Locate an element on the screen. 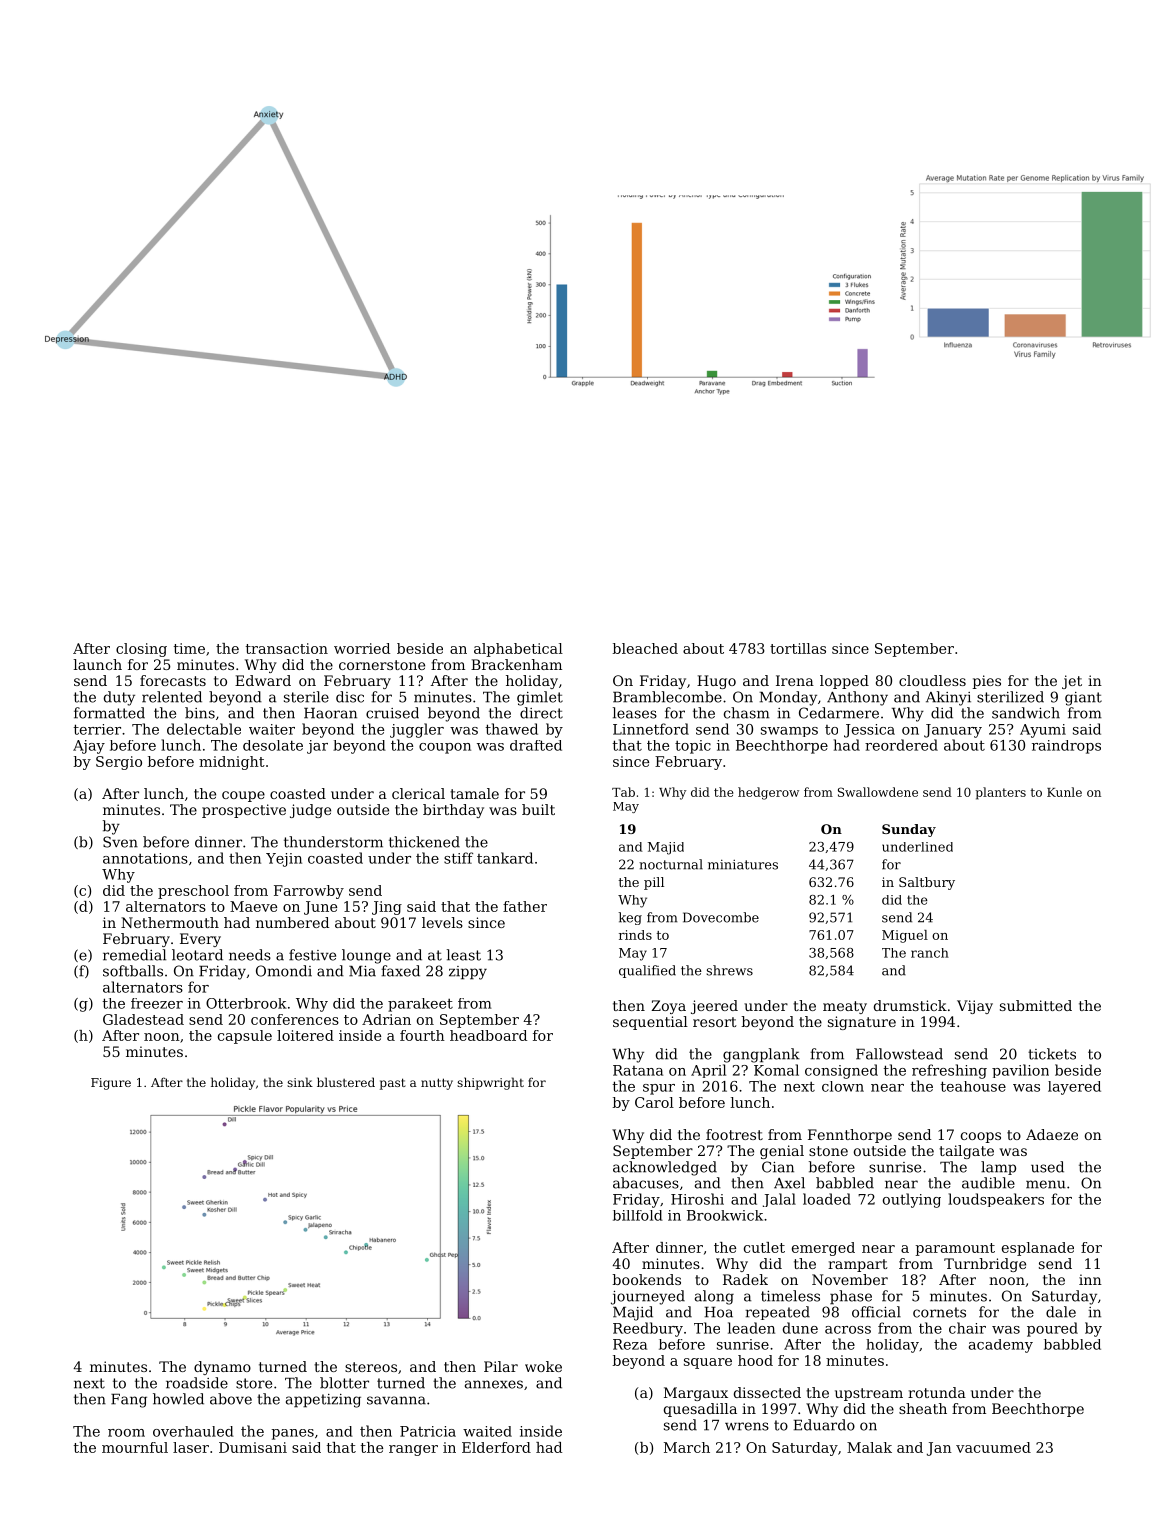 Image resolution: width=1175 pixels, height=1520 pixels. sink is located at coordinates (300, 1082).
